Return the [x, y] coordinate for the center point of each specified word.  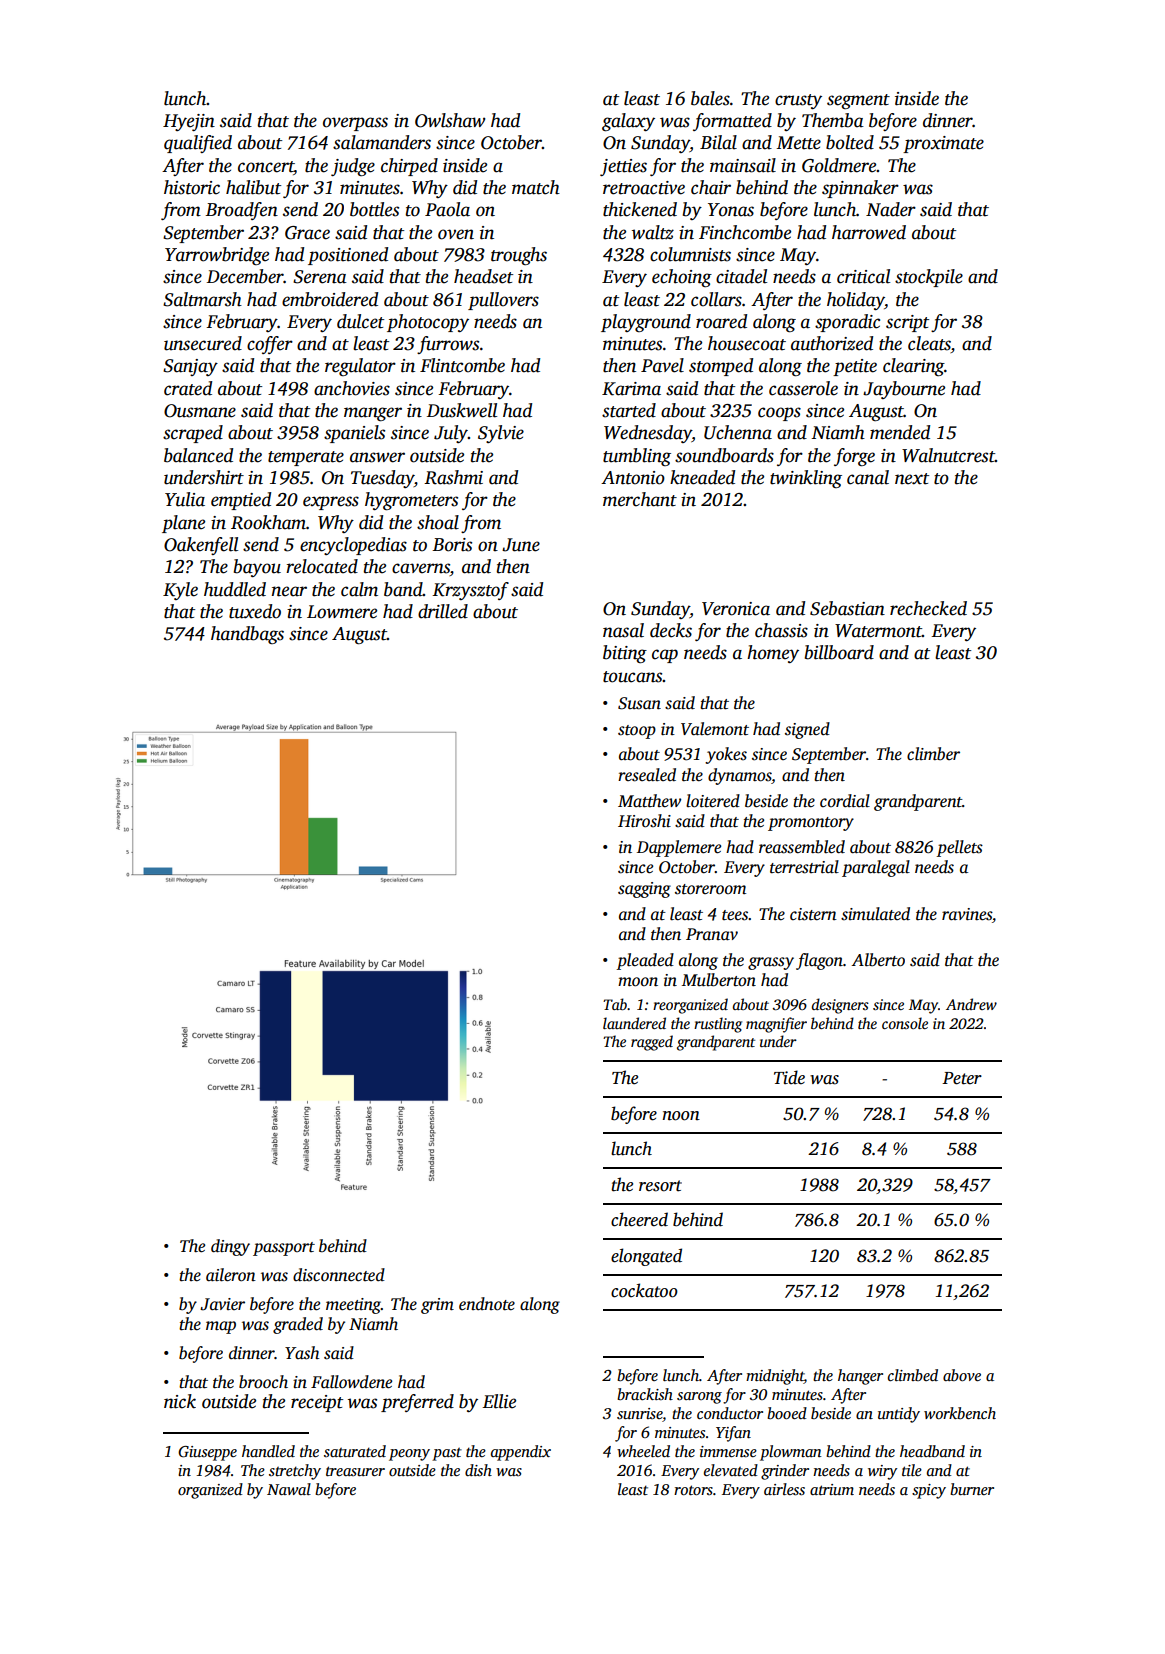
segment [858, 101]
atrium [832, 1489]
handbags [247, 635]
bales [710, 98]
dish [478, 1470]
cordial [845, 800]
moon [638, 982]
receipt [317, 1403]
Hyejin [189, 122]
